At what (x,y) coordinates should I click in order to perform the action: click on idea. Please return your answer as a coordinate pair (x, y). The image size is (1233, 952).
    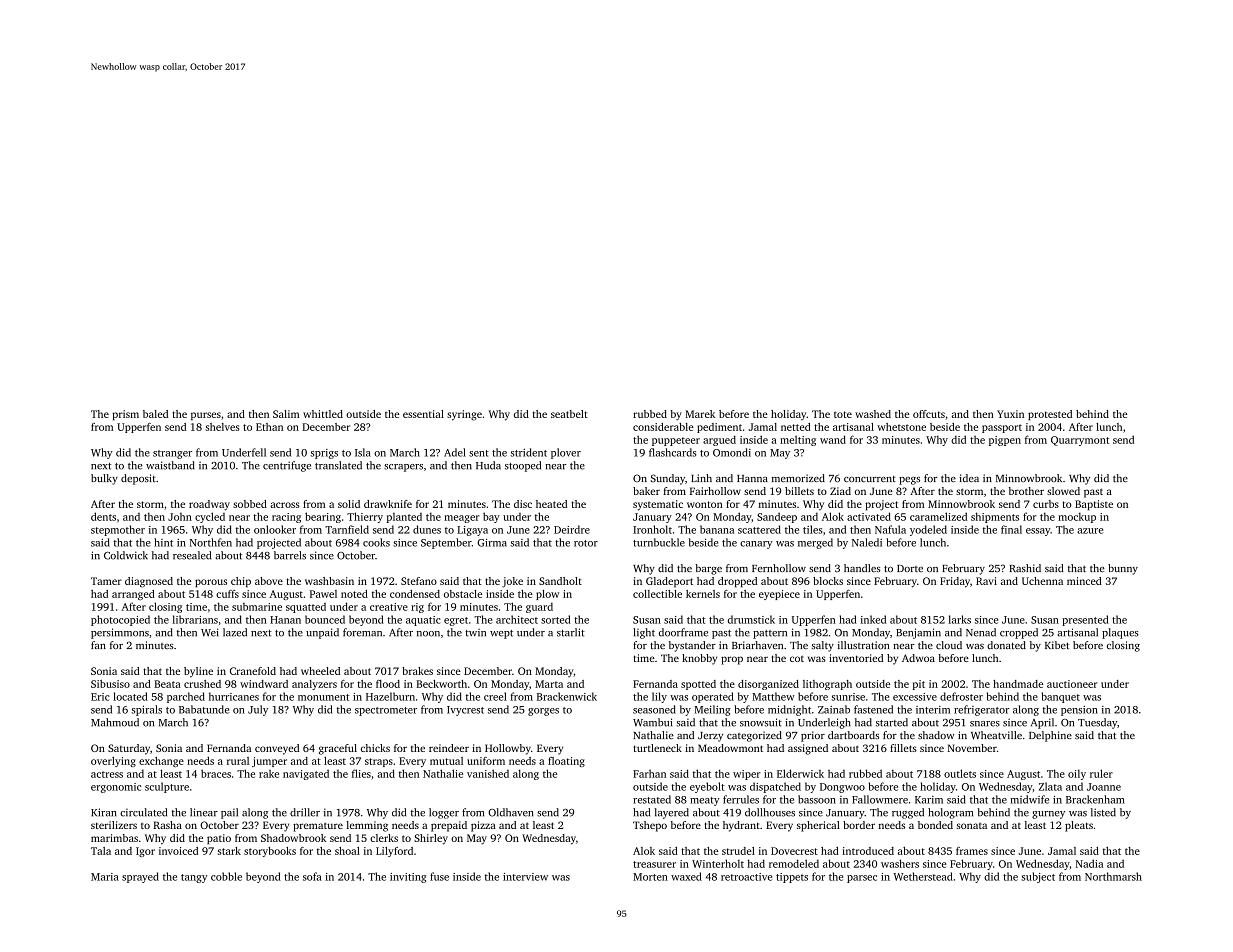
    Looking at the image, I should click on (969, 478).
